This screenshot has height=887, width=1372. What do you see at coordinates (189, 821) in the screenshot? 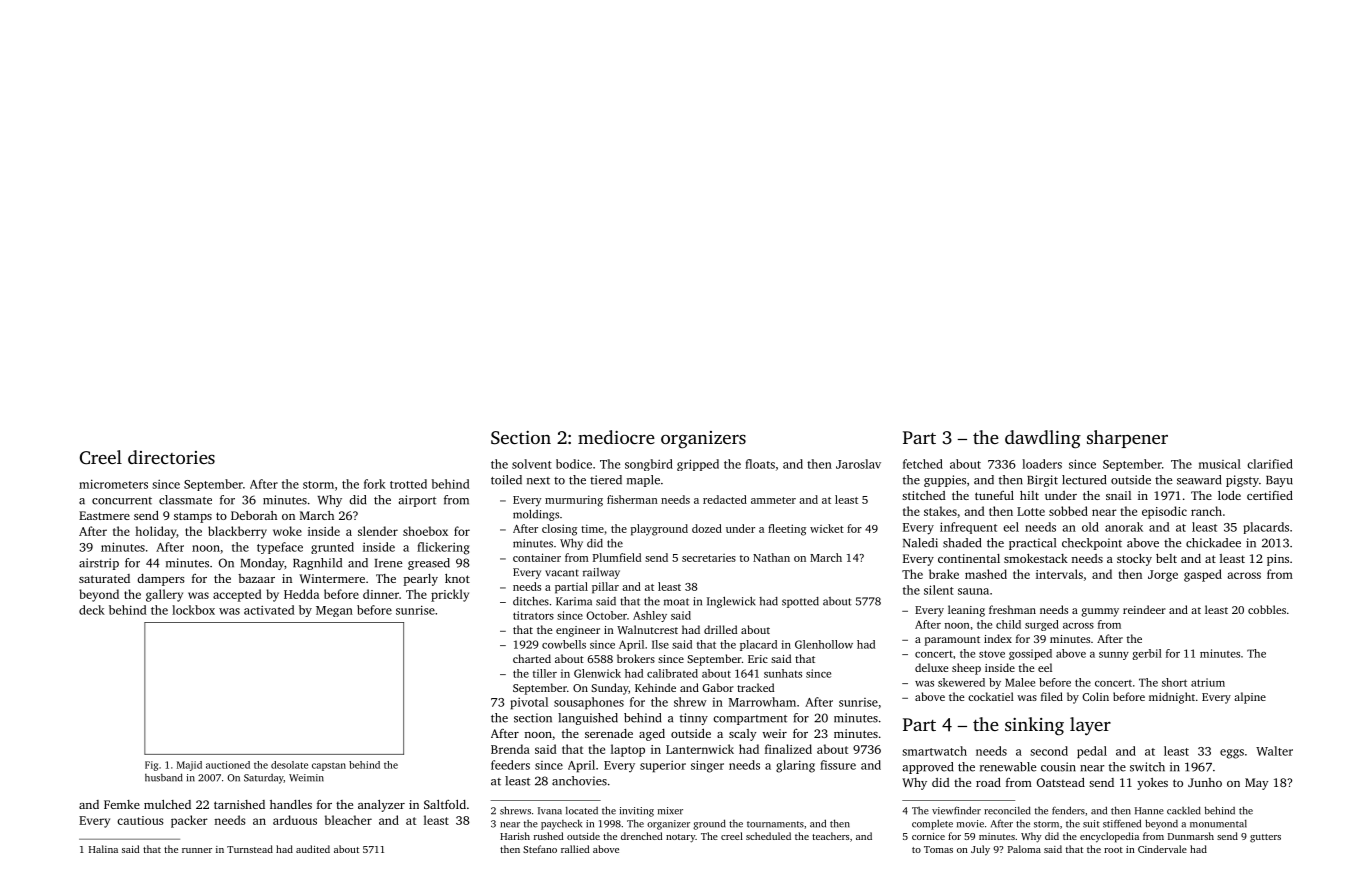
I see `packer` at bounding box center [189, 821].
